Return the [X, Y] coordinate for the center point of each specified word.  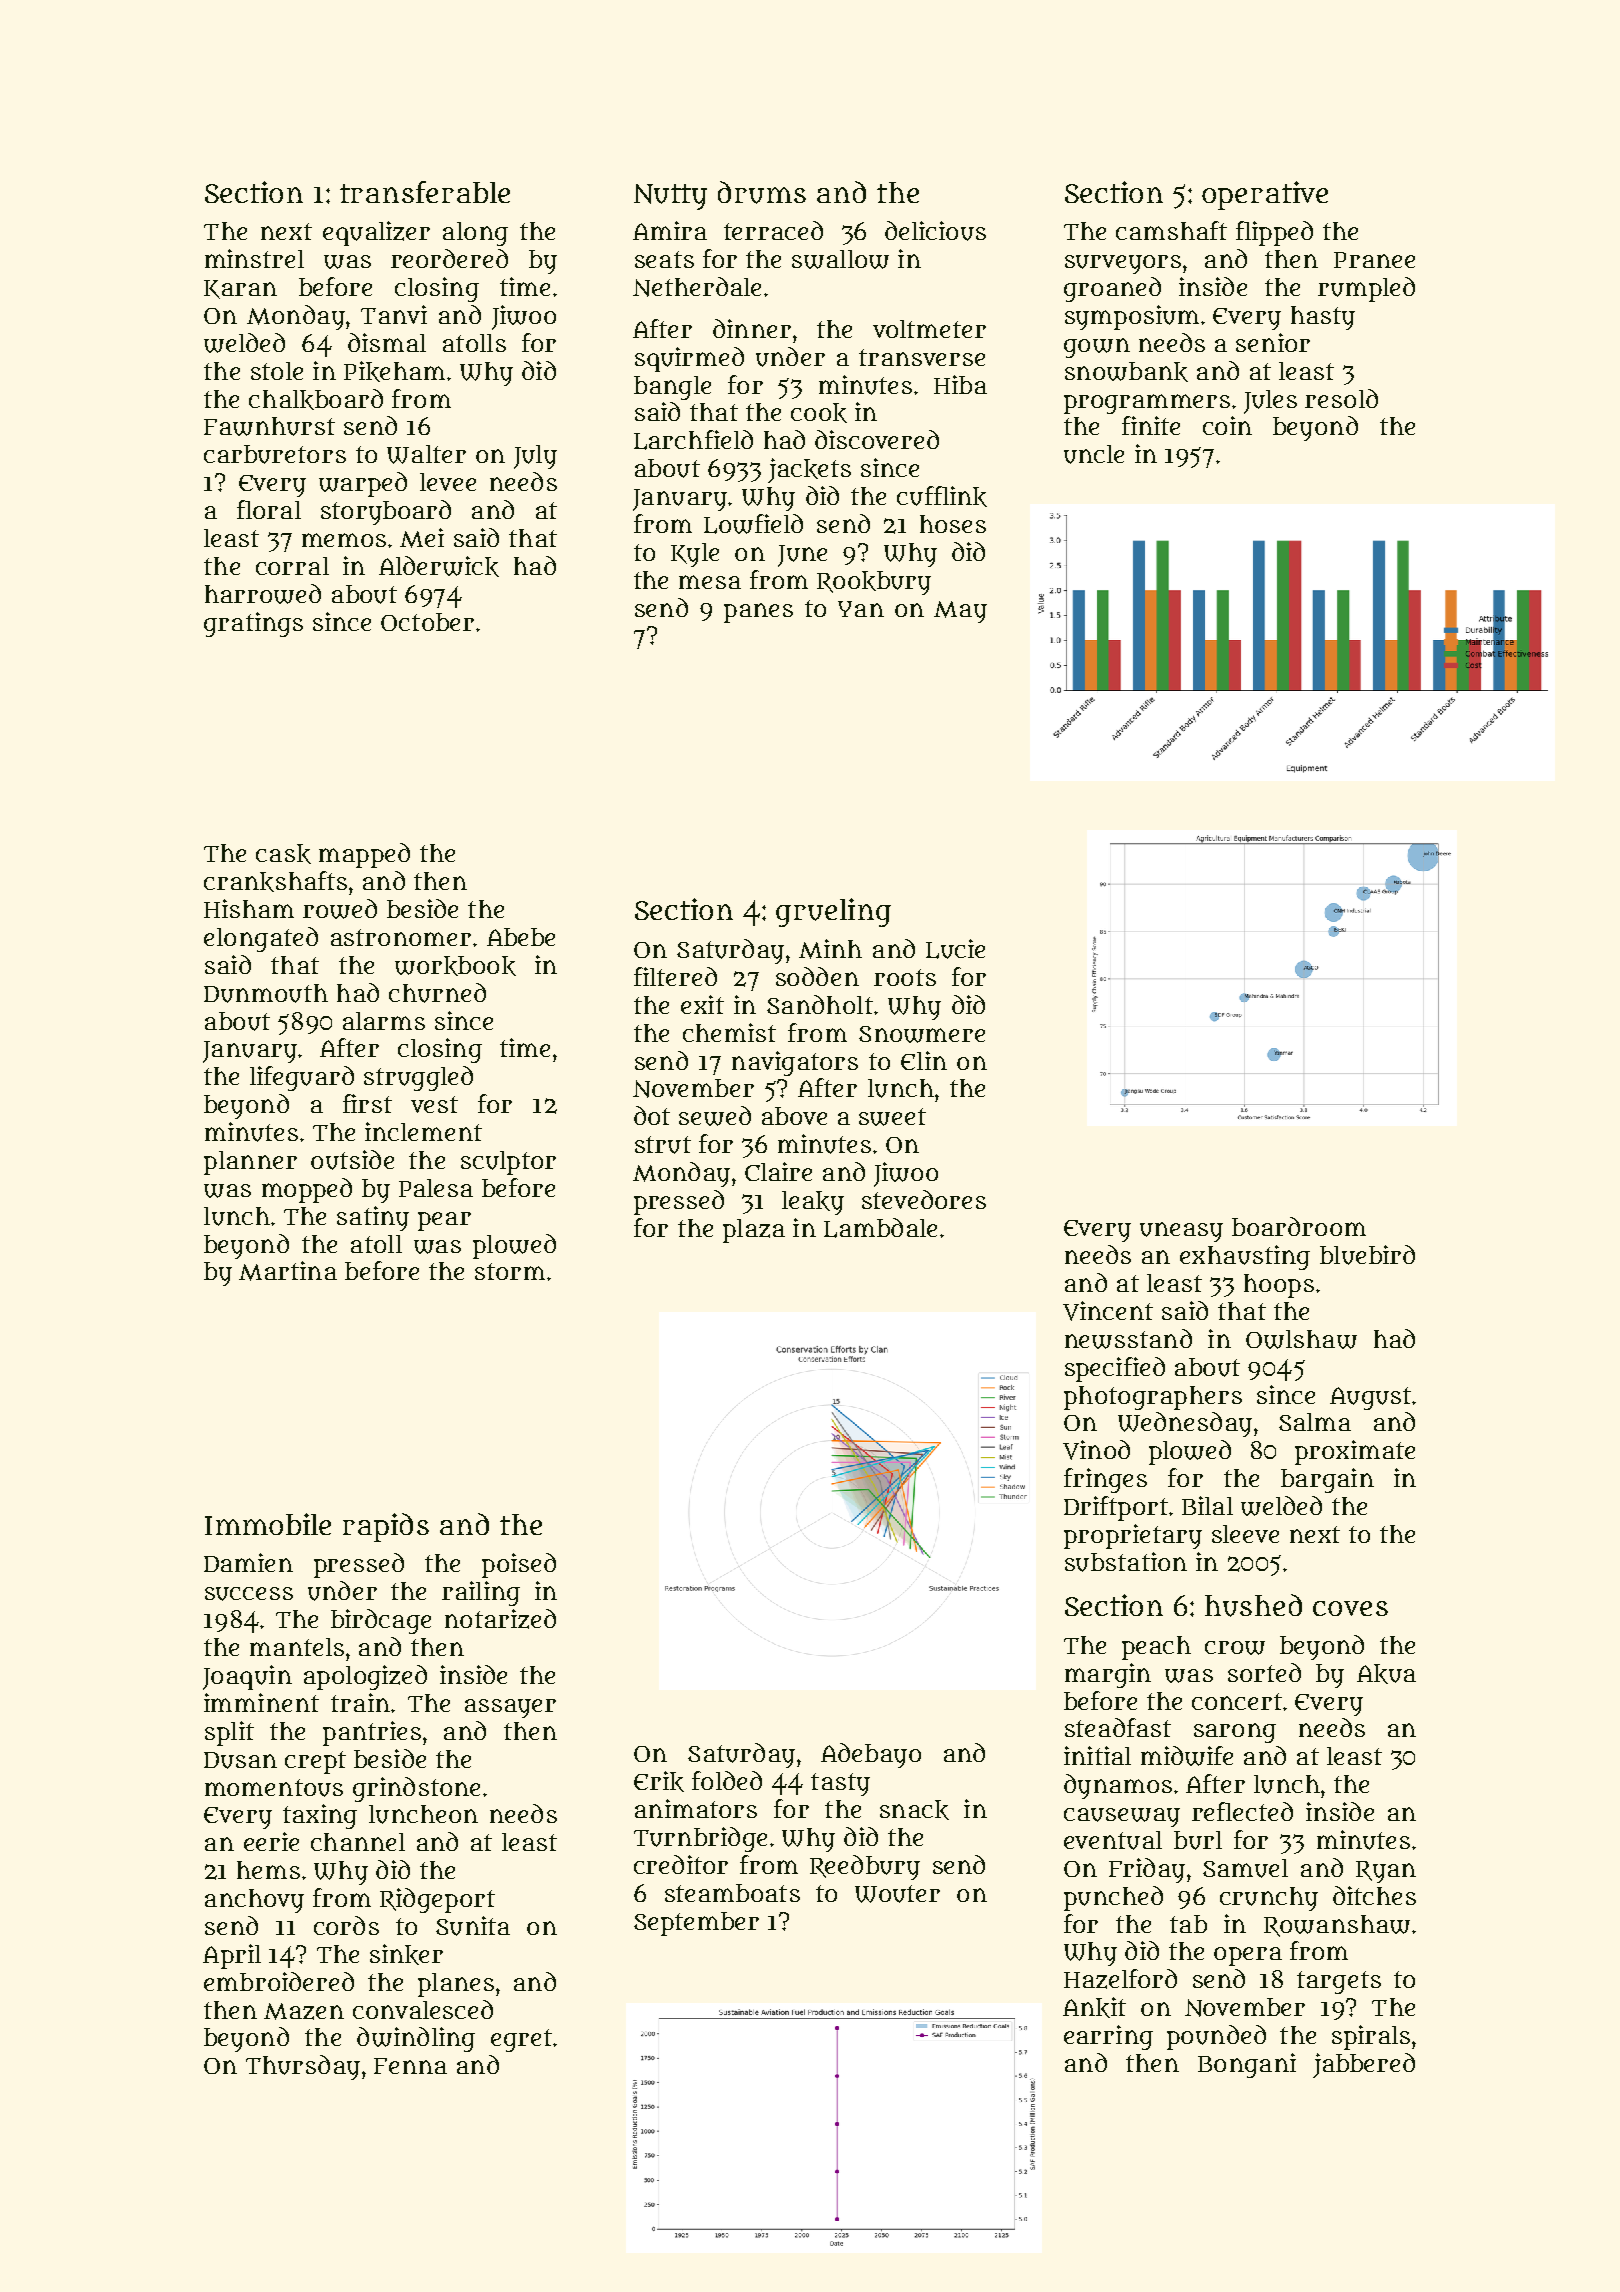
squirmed [689, 359]
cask [283, 854]
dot [652, 1115]
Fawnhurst [269, 426]
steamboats [732, 1893]
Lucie [955, 949]
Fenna [410, 2066]
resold [1341, 398]
